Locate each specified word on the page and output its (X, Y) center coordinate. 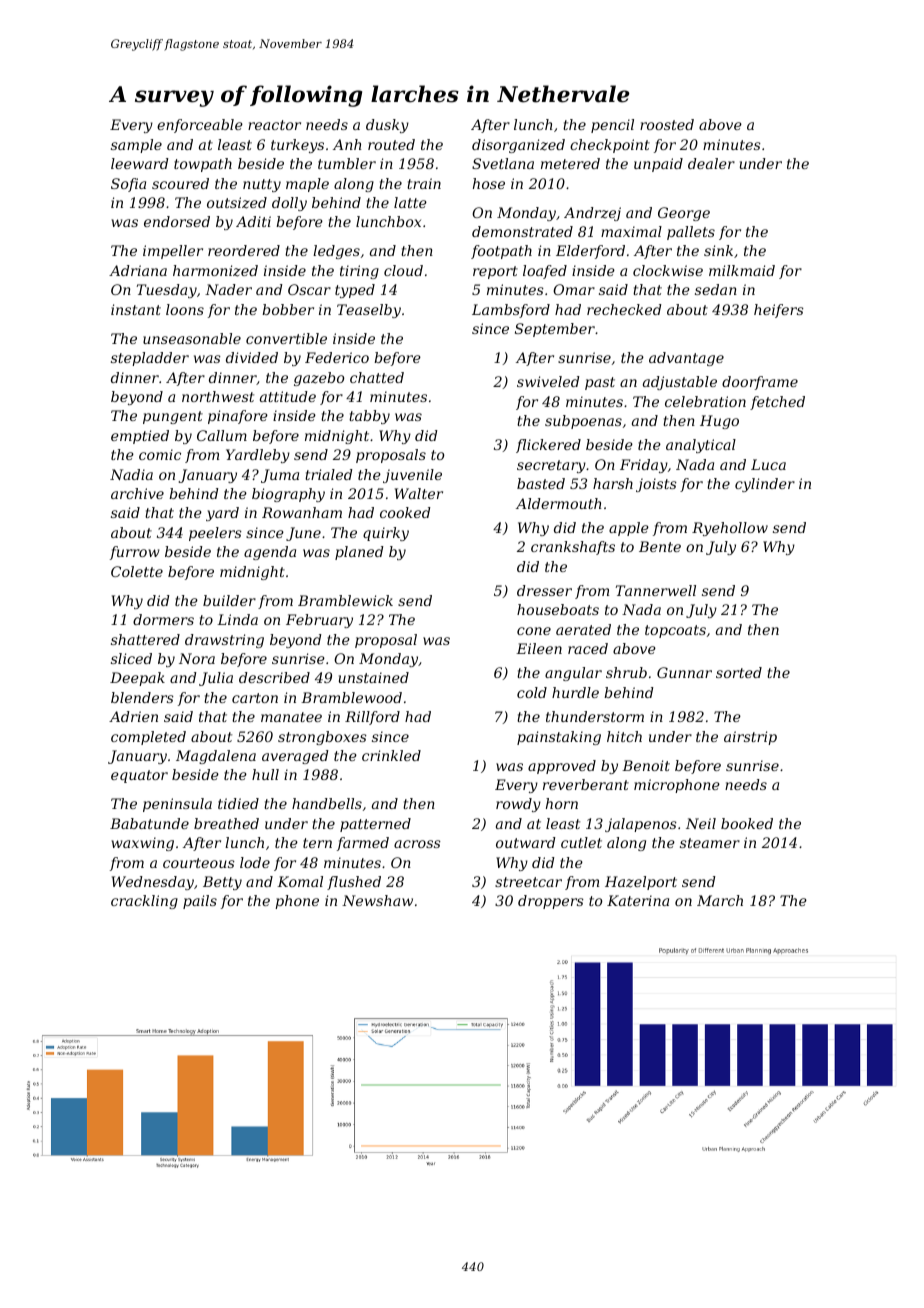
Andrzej (592, 214)
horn (562, 803)
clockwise (668, 270)
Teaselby (369, 311)
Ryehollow (730, 529)
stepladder (150, 359)
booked (747, 823)
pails (200, 902)
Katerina (638, 900)
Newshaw (377, 900)
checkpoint (610, 146)
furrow (135, 553)
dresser (544, 590)
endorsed (177, 221)
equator (139, 776)
